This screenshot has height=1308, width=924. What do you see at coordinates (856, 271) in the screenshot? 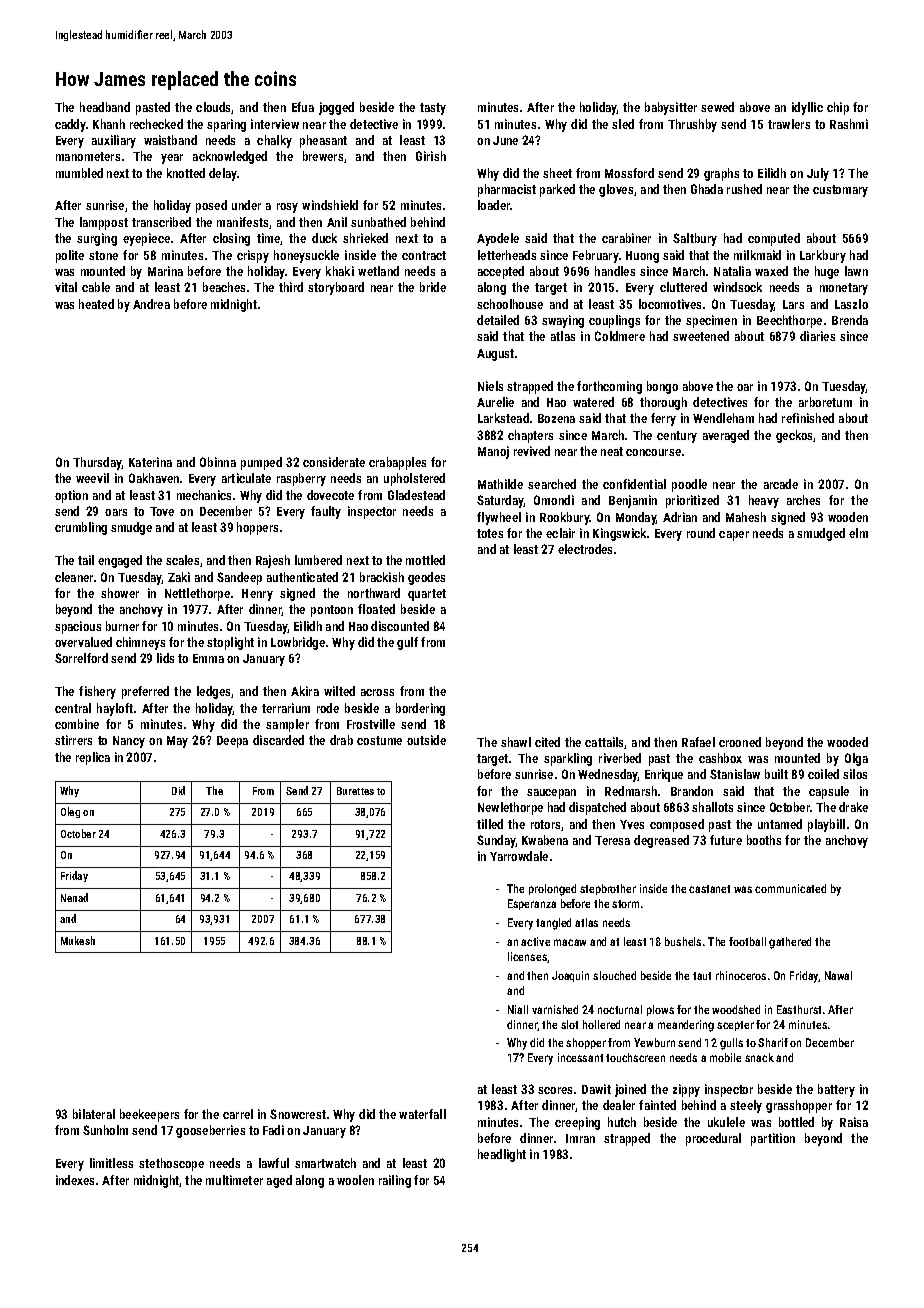
I see `lawn` at bounding box center [856, 271].
